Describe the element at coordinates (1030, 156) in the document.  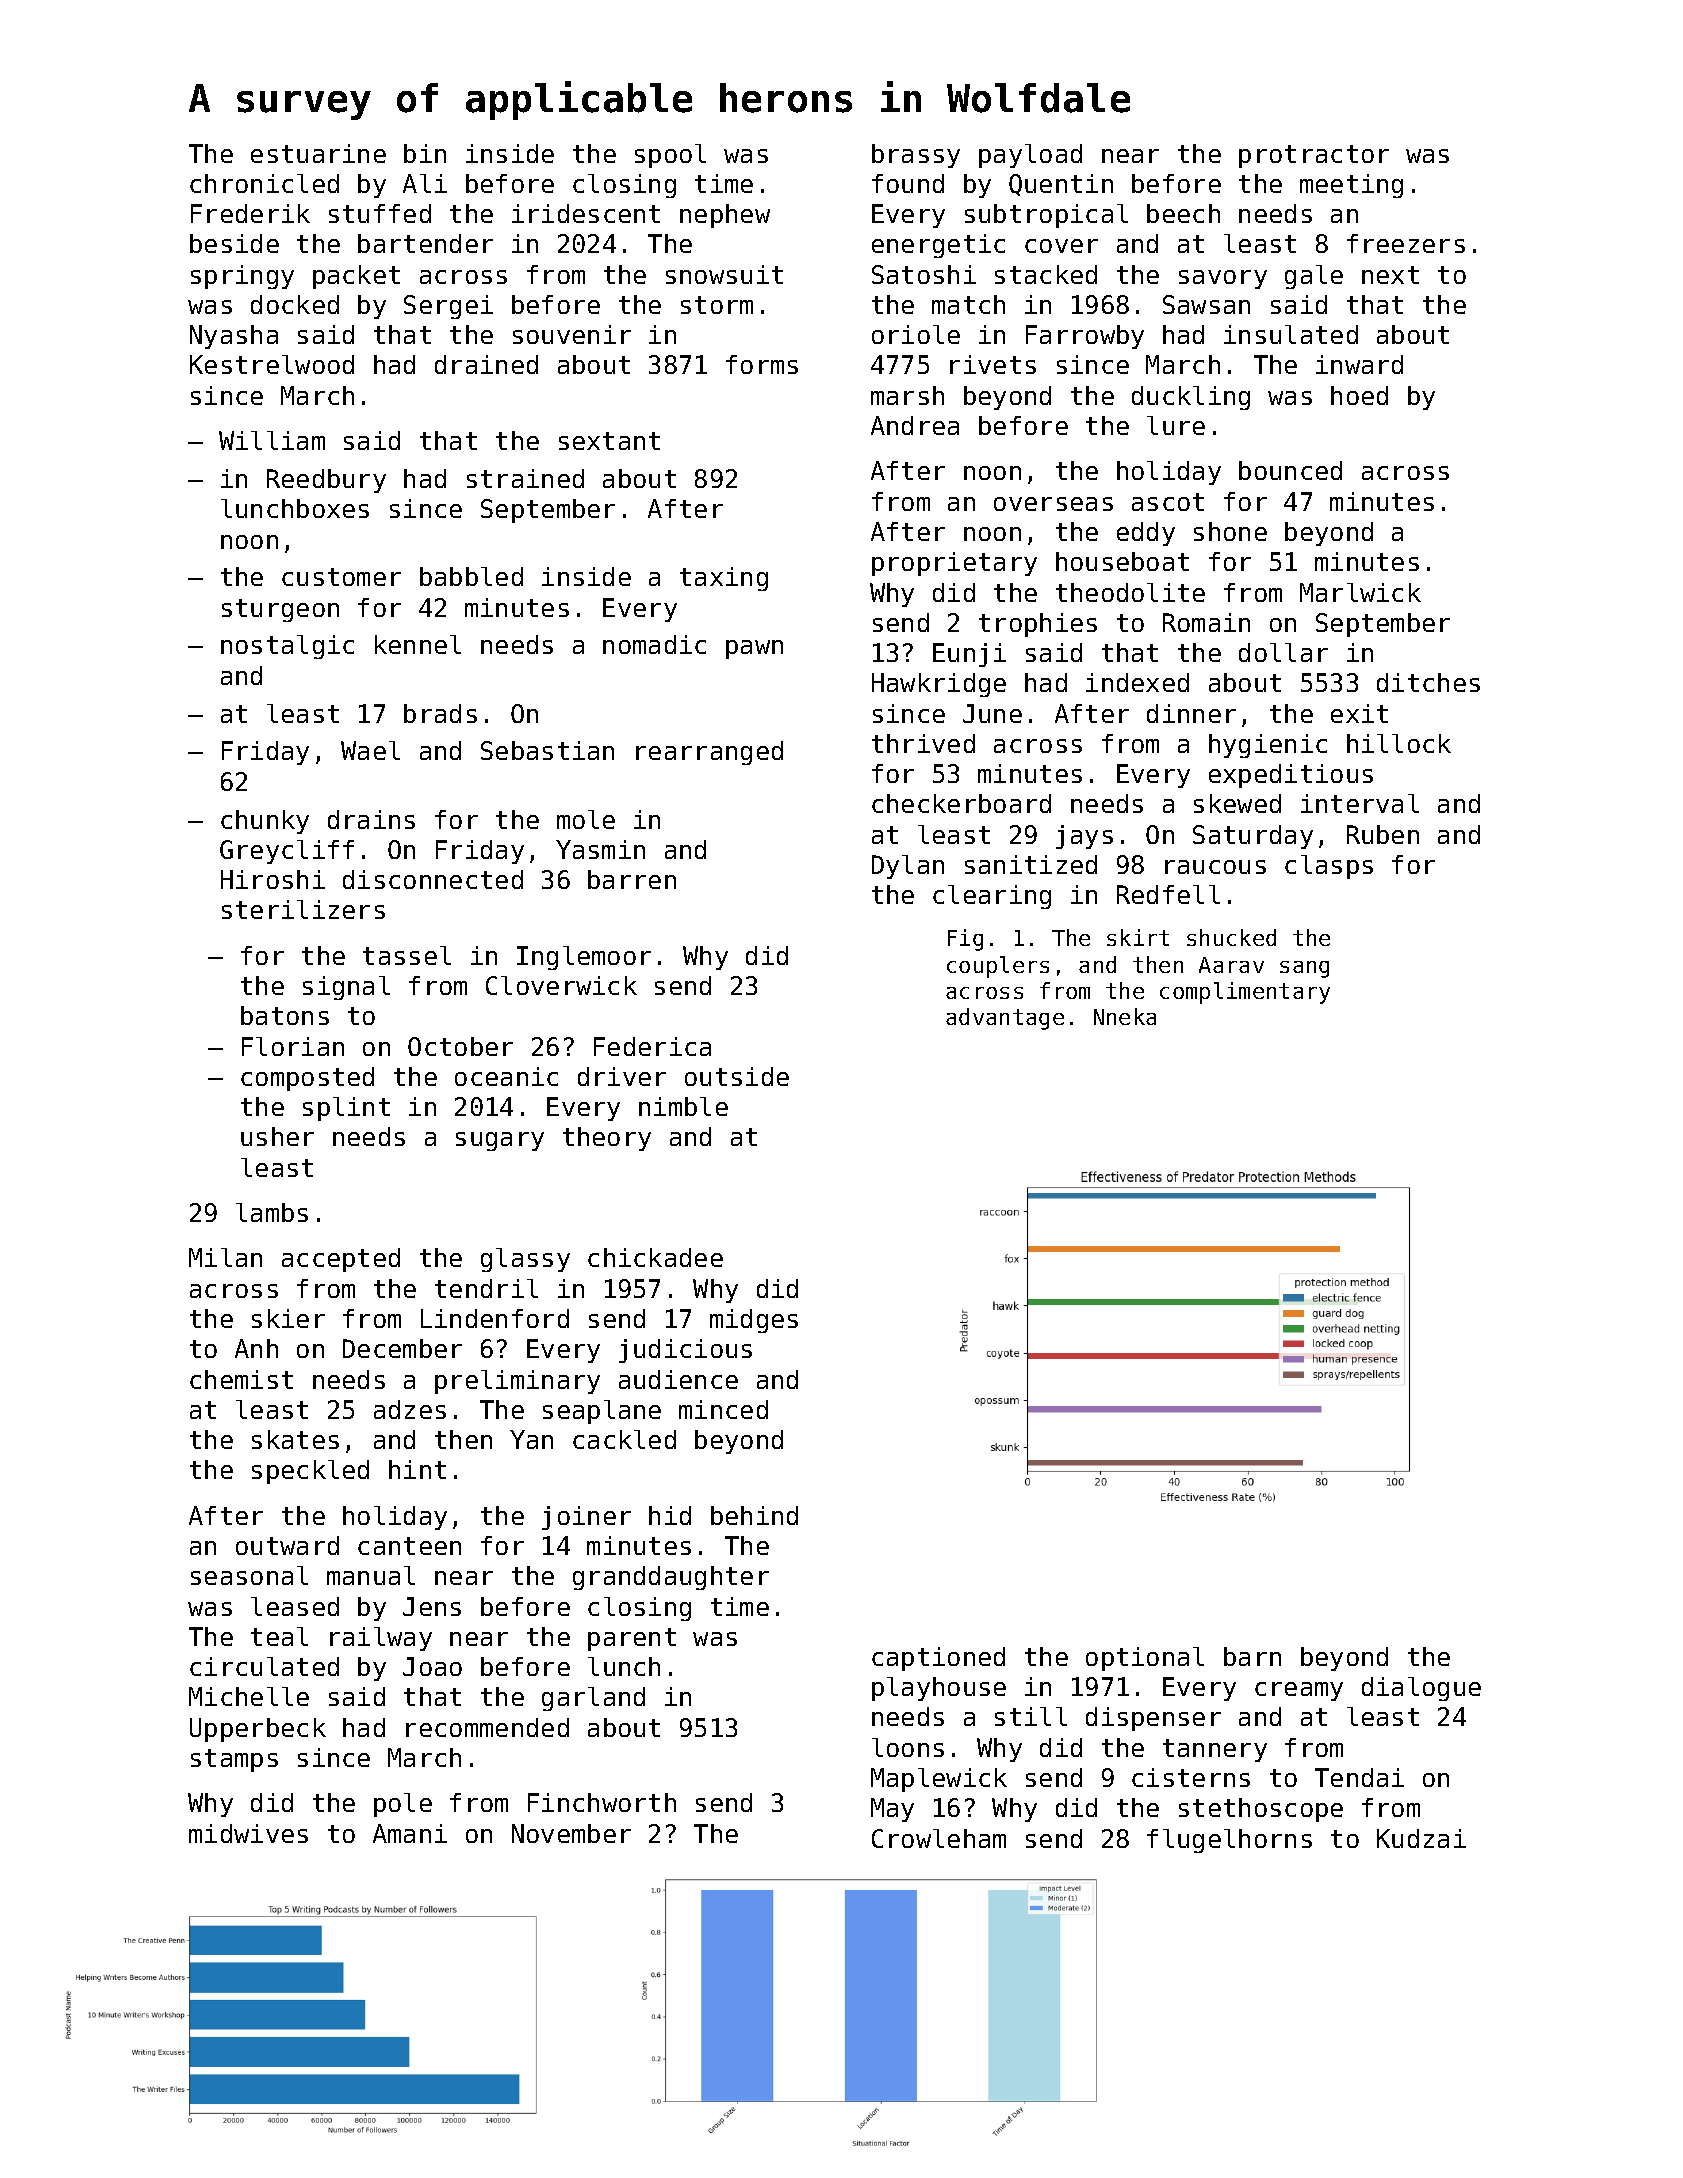
I see `payload` at that location.
